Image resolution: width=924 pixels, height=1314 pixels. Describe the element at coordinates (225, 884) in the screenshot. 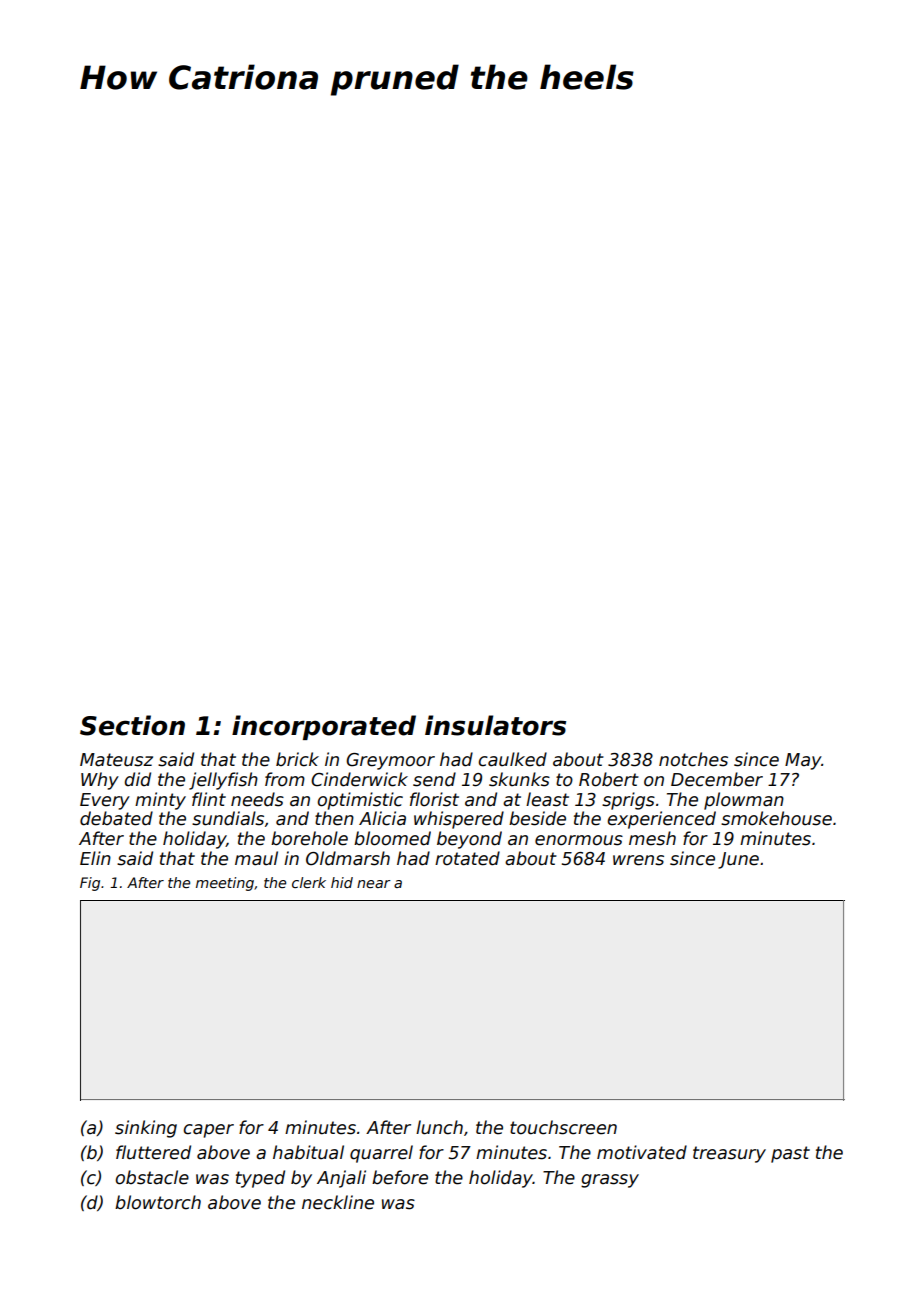

I see `meeting` at that location.
